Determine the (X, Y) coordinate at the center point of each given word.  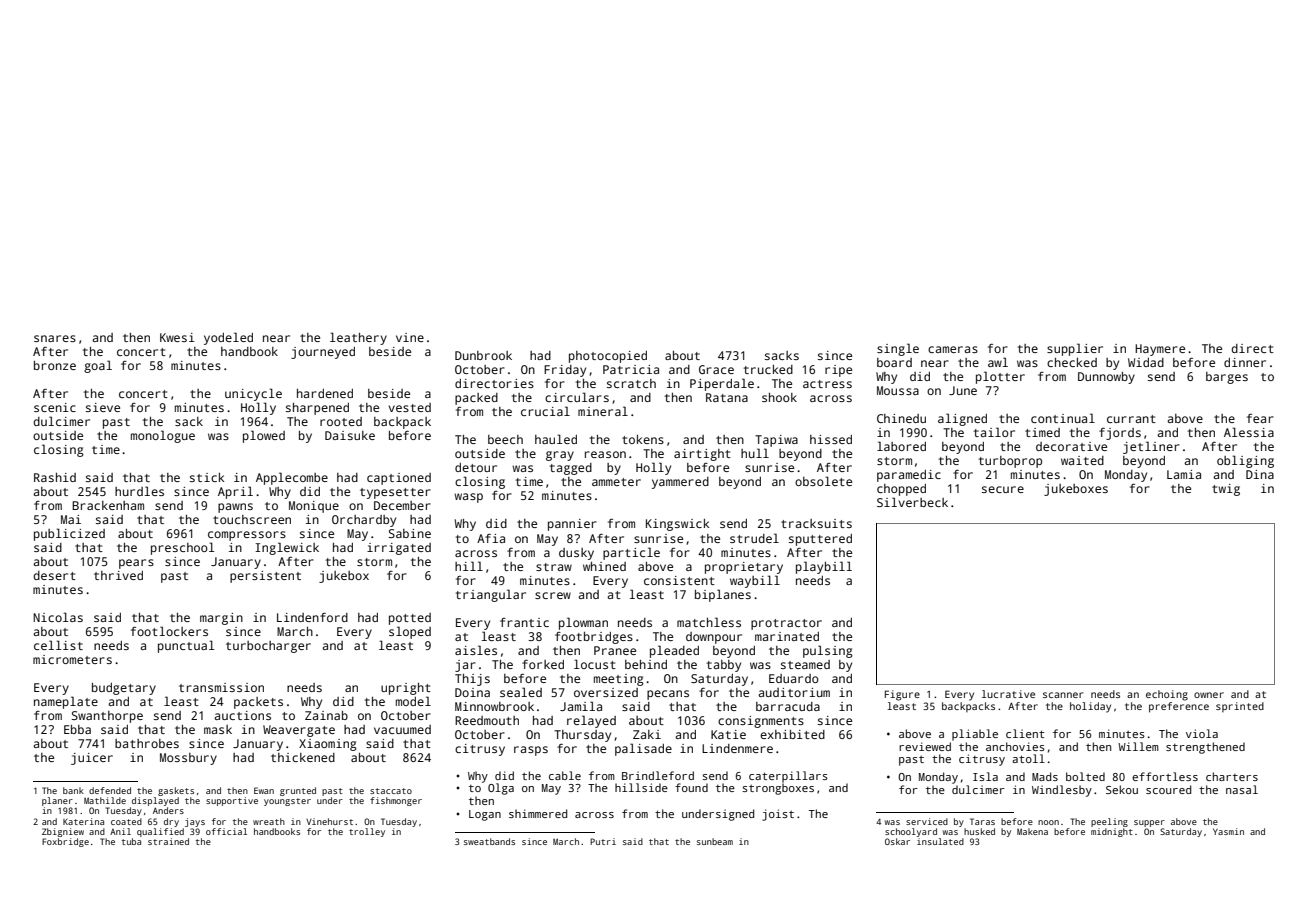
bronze (55, 365)
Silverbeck (912, 502)
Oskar (897, 841)
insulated (940, 841)
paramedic (909, 476)
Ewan (264, 790)
